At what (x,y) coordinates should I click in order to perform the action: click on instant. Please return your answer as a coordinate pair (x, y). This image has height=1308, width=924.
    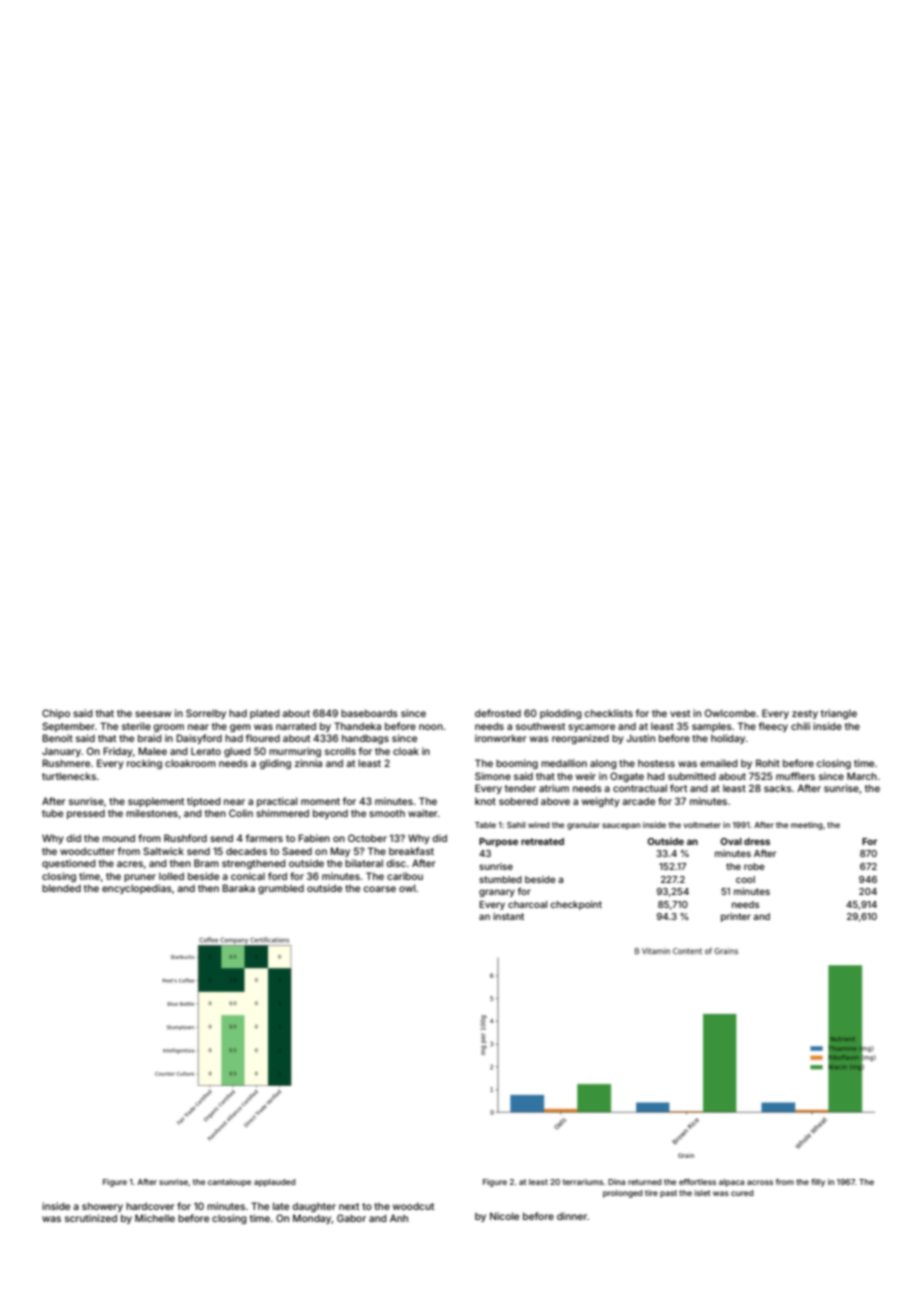
    Looking at the image, I should click on (508, 916).
